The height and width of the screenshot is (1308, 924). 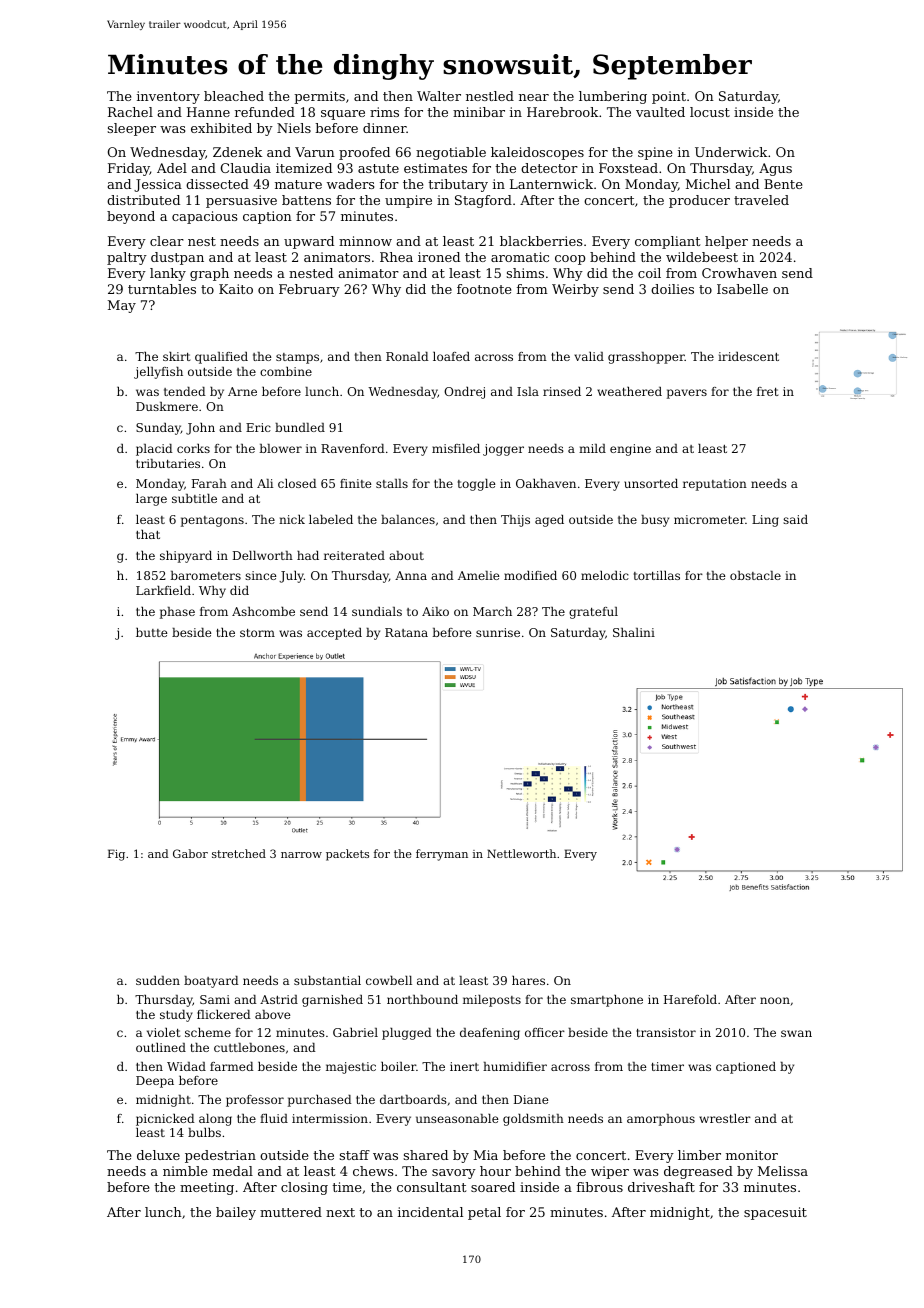 I want to click on barometers, so click(x=205, y=575).
